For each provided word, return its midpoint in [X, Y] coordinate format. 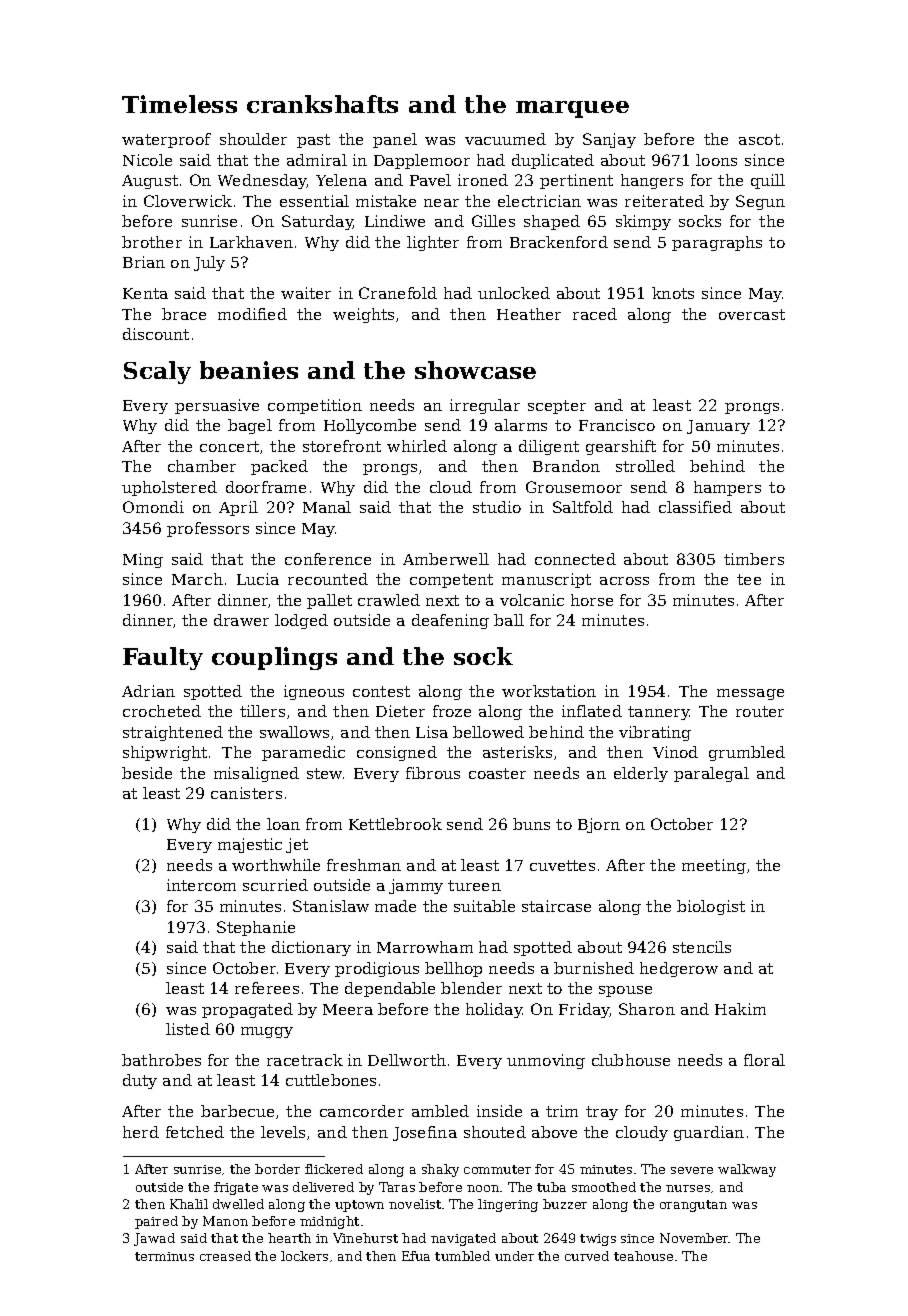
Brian [144, 262]
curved [587, 1256]
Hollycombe [370, 426]
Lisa [432, 732]
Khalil [189, 1204]
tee [749, 579]
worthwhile [276, 865]
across [624, 581]
